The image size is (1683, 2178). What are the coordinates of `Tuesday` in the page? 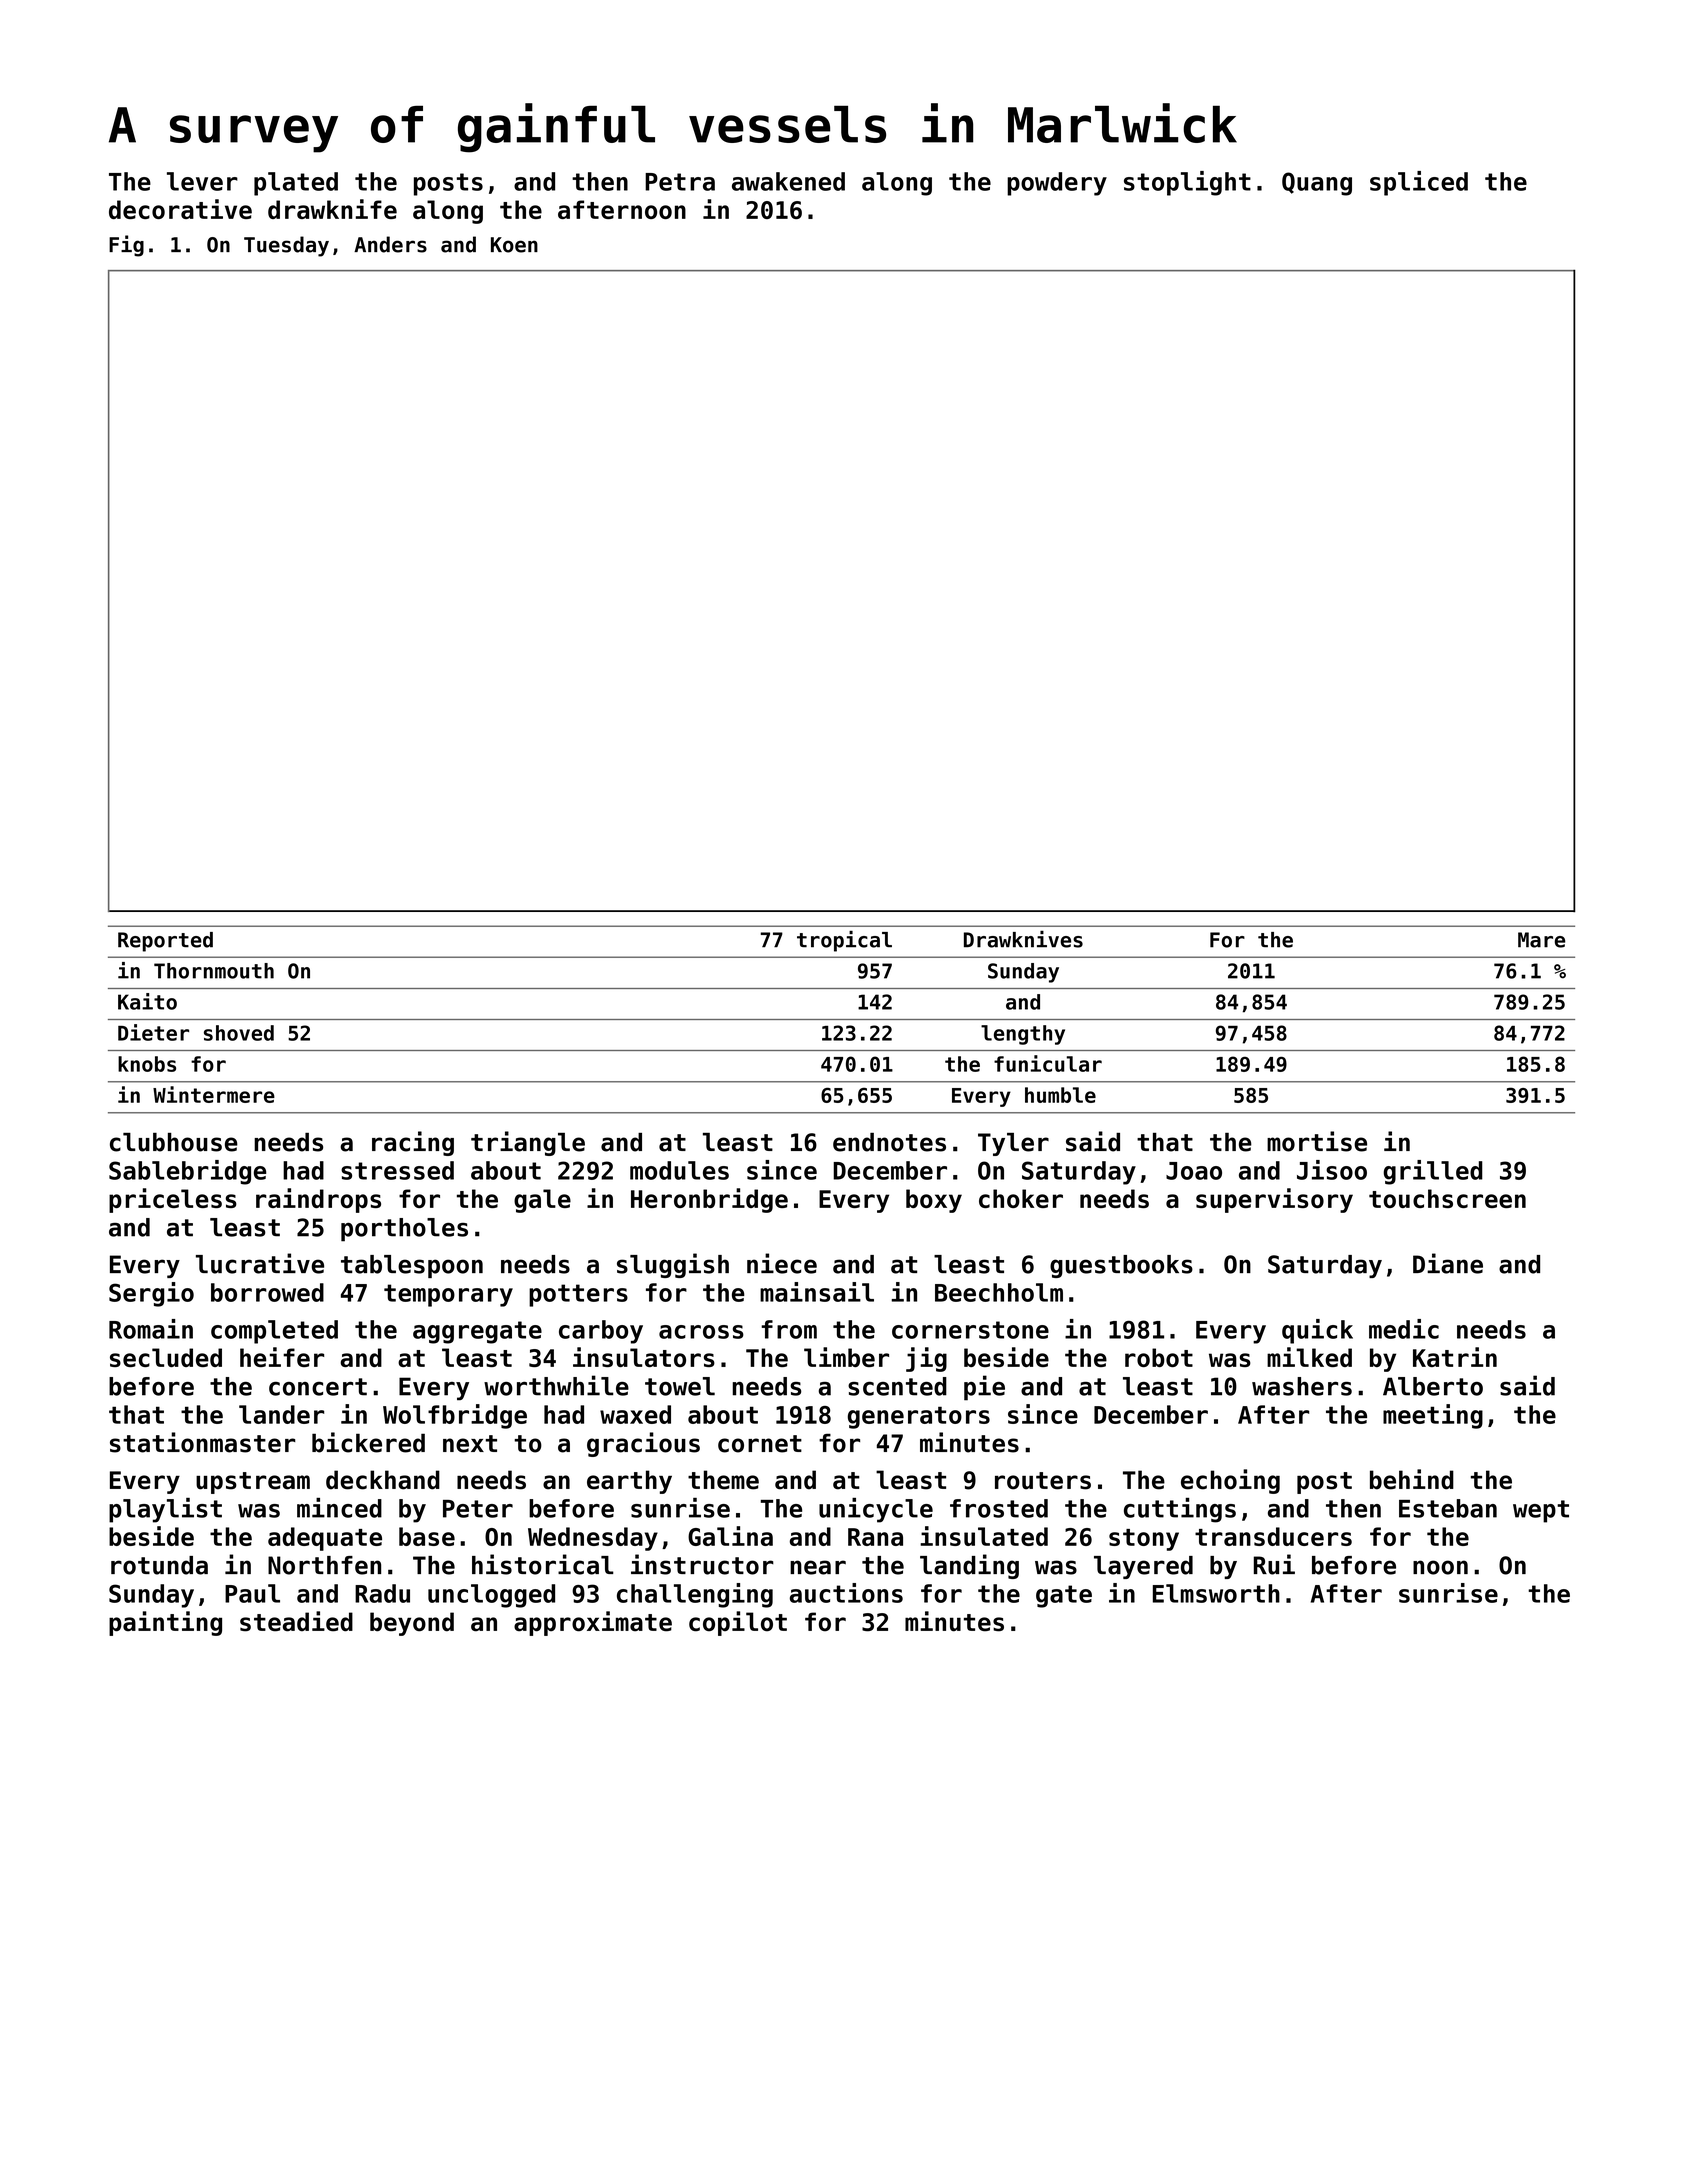 It's located at (286, 246).
